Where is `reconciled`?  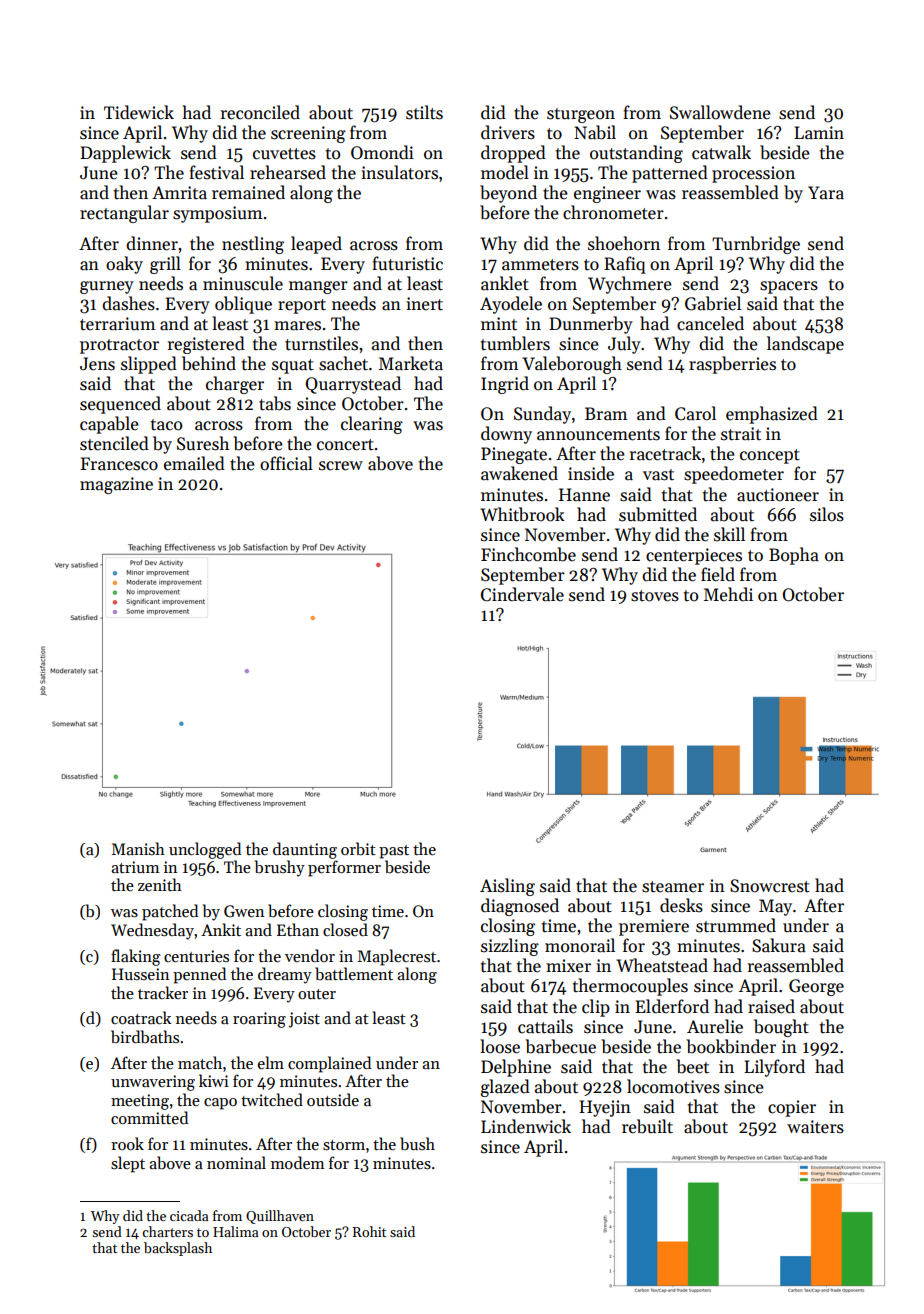 reconciled is located at coordinates (260, 112).
